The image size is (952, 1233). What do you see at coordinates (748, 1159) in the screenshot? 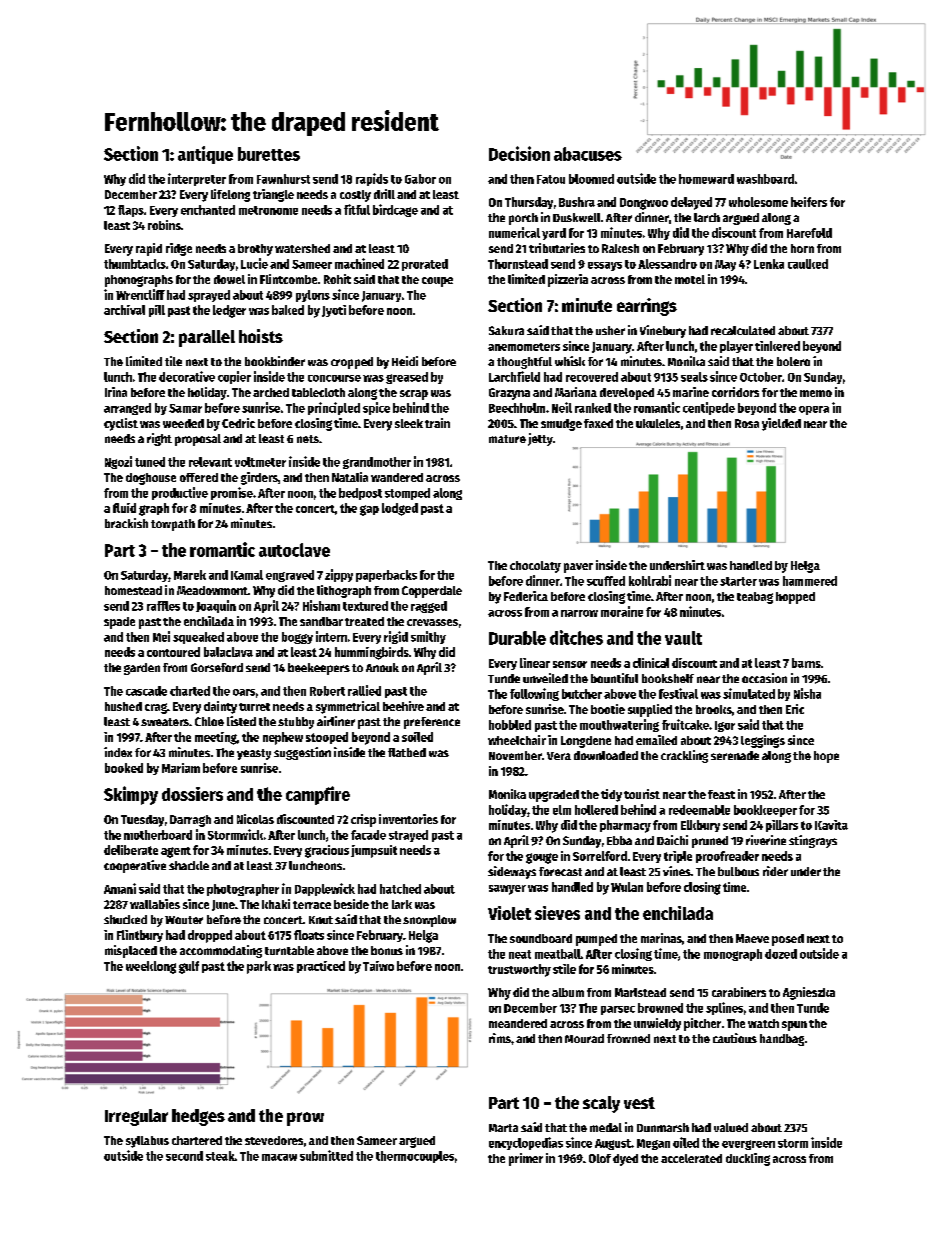
I see `duckling` at bounding box center [748, 1159].
